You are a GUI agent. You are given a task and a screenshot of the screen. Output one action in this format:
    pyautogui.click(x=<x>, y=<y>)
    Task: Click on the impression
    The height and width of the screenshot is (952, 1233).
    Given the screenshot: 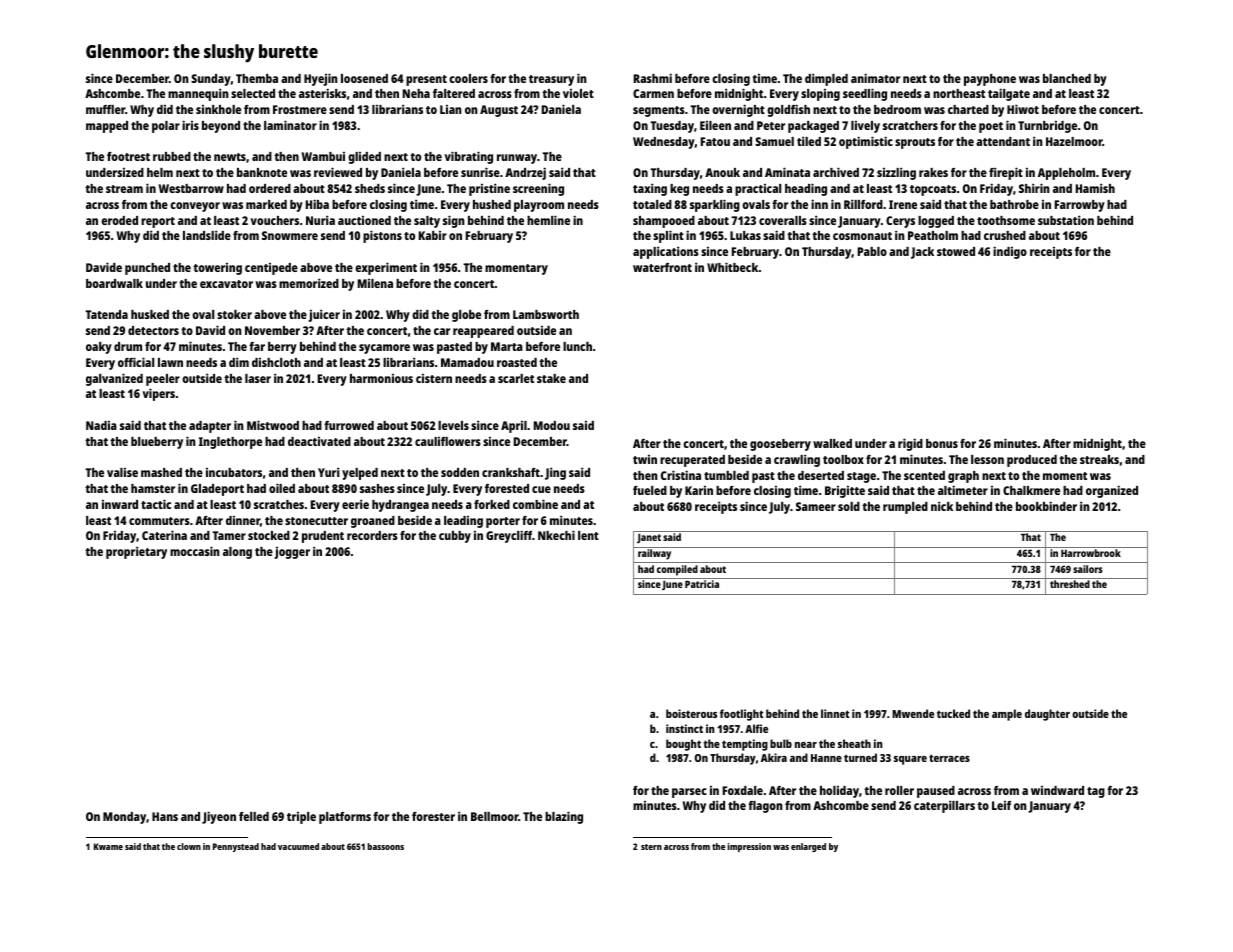 What is the action you would take?
    pyautogui.click(x=749, y=847)
